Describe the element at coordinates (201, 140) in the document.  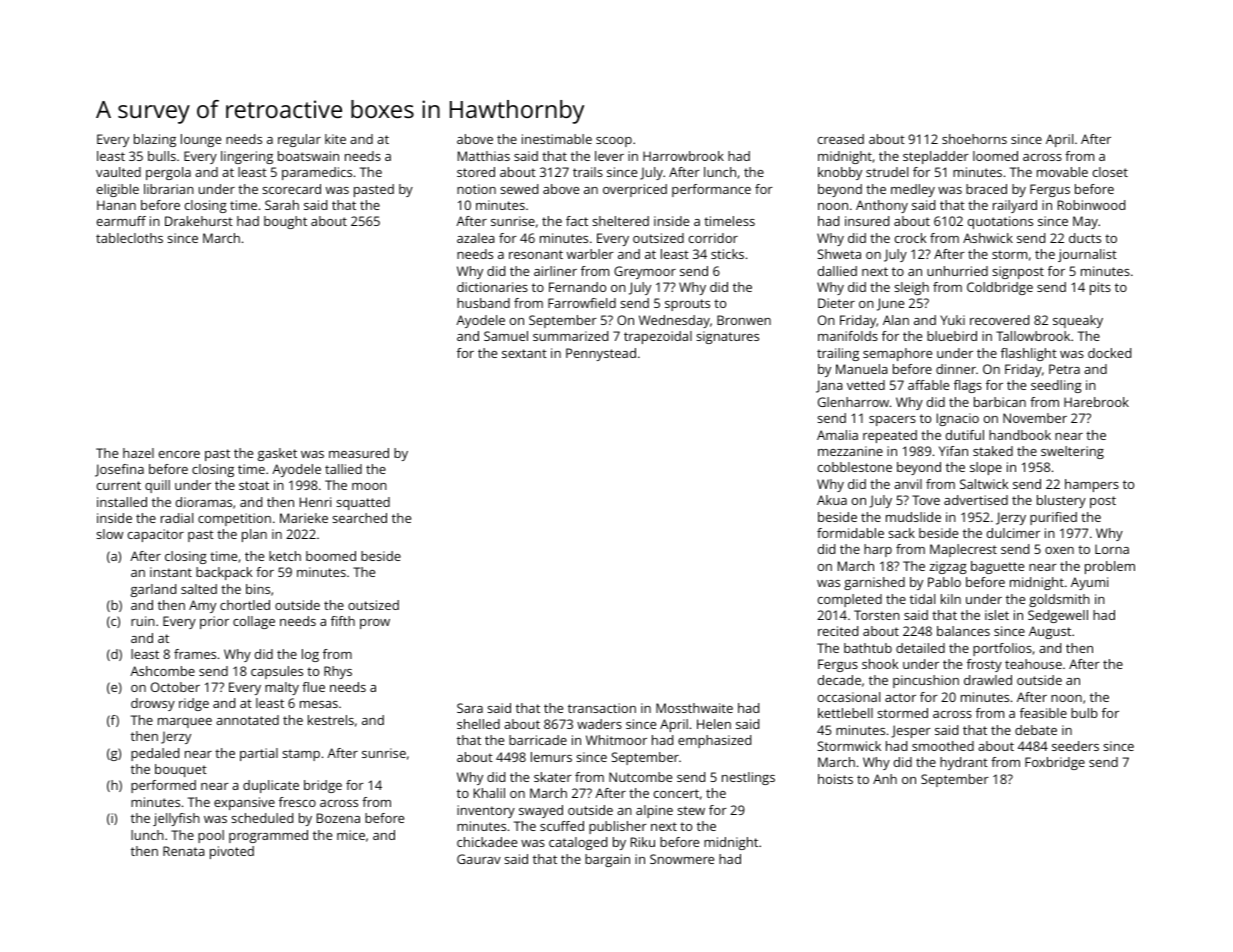
I see `lounge` at that location.
